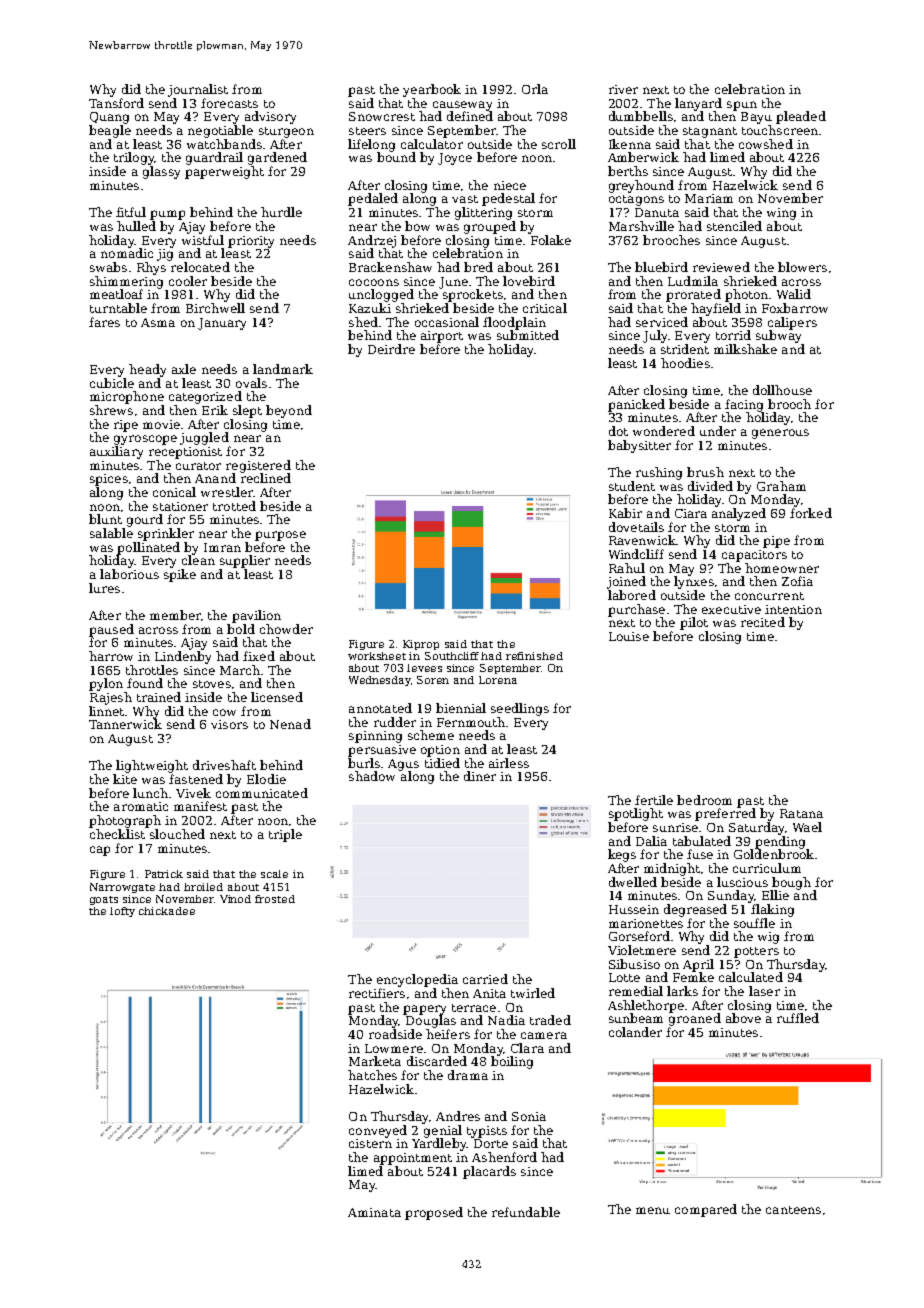  Describe the element at coordinates (374, 1212) in the screenshot. I see `Aminata` at that location.
